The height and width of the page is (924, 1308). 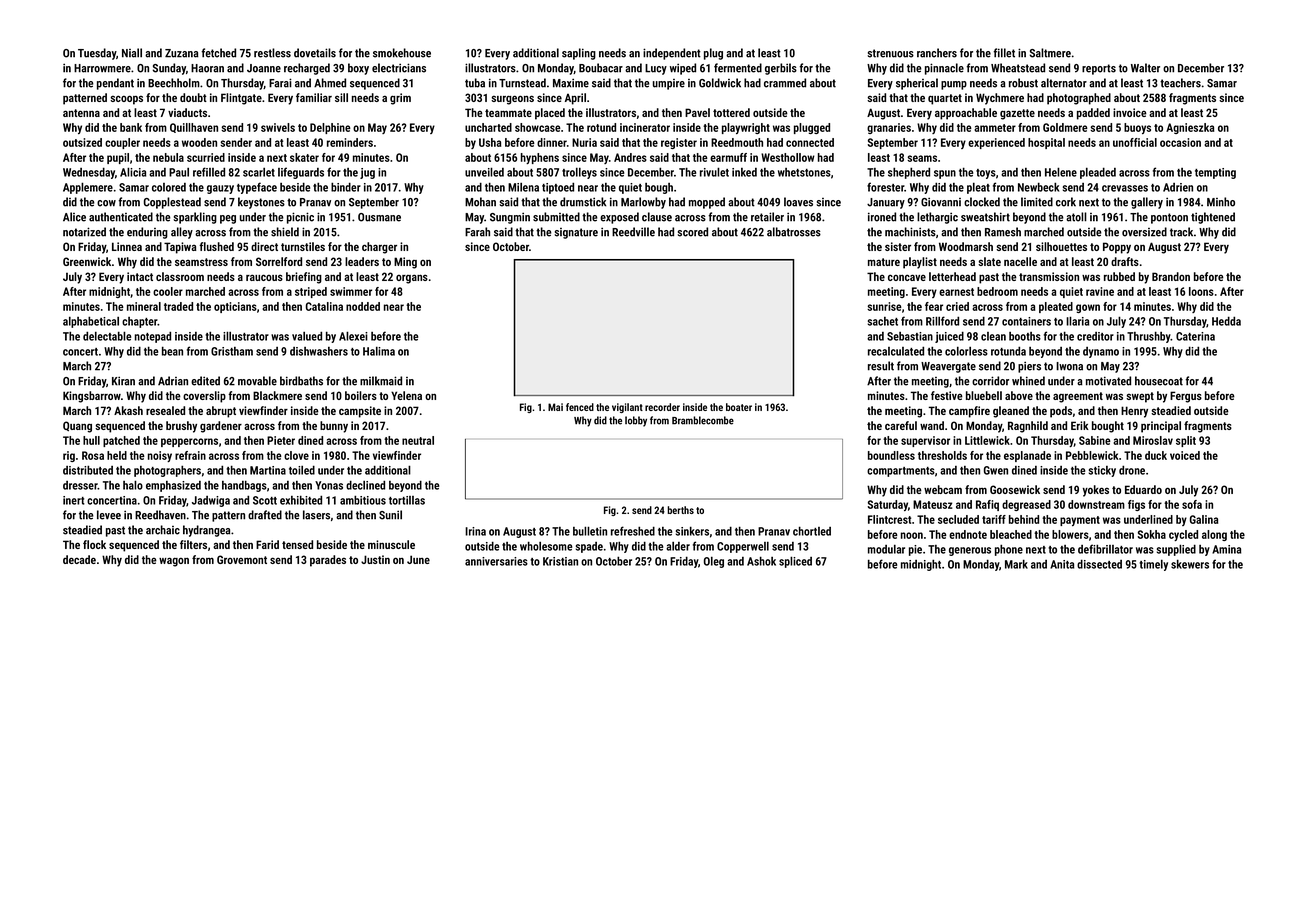 What do you see at coordinates (102, 68) in the page?
I see `Harrowmere` at bounding box center [102, 68].
